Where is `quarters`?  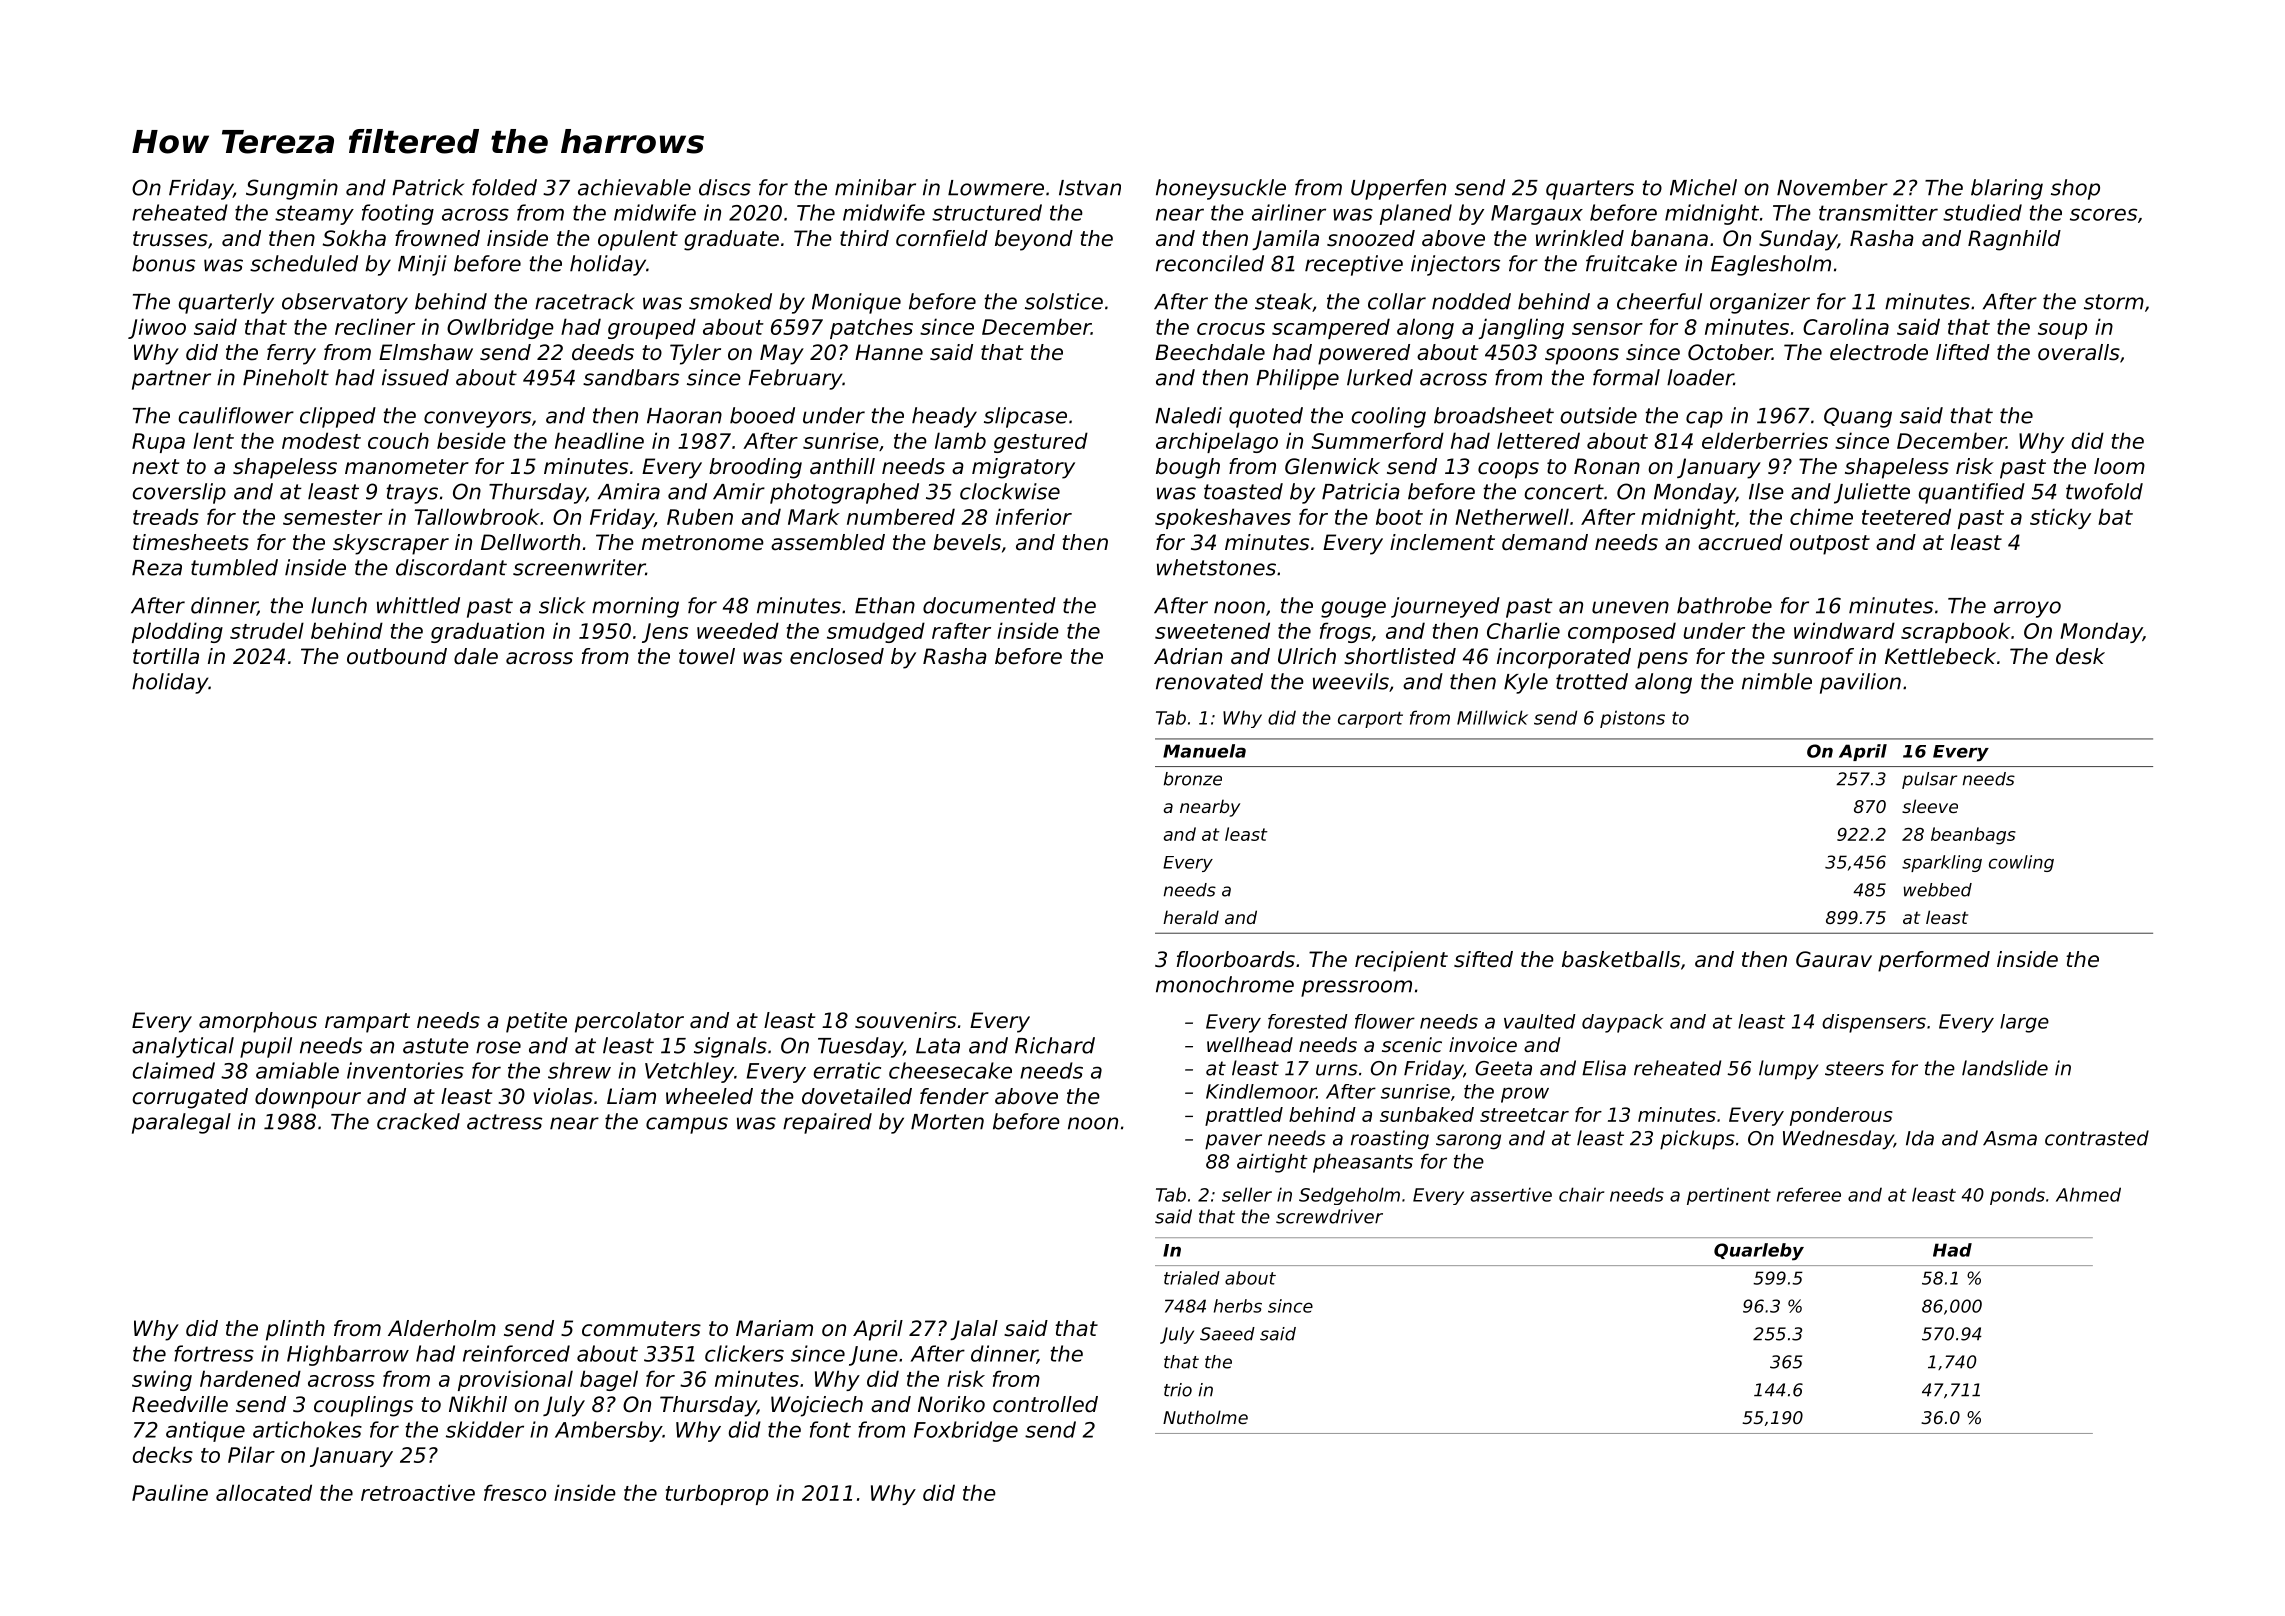
quarters is located at coordinates (1590, 190).
